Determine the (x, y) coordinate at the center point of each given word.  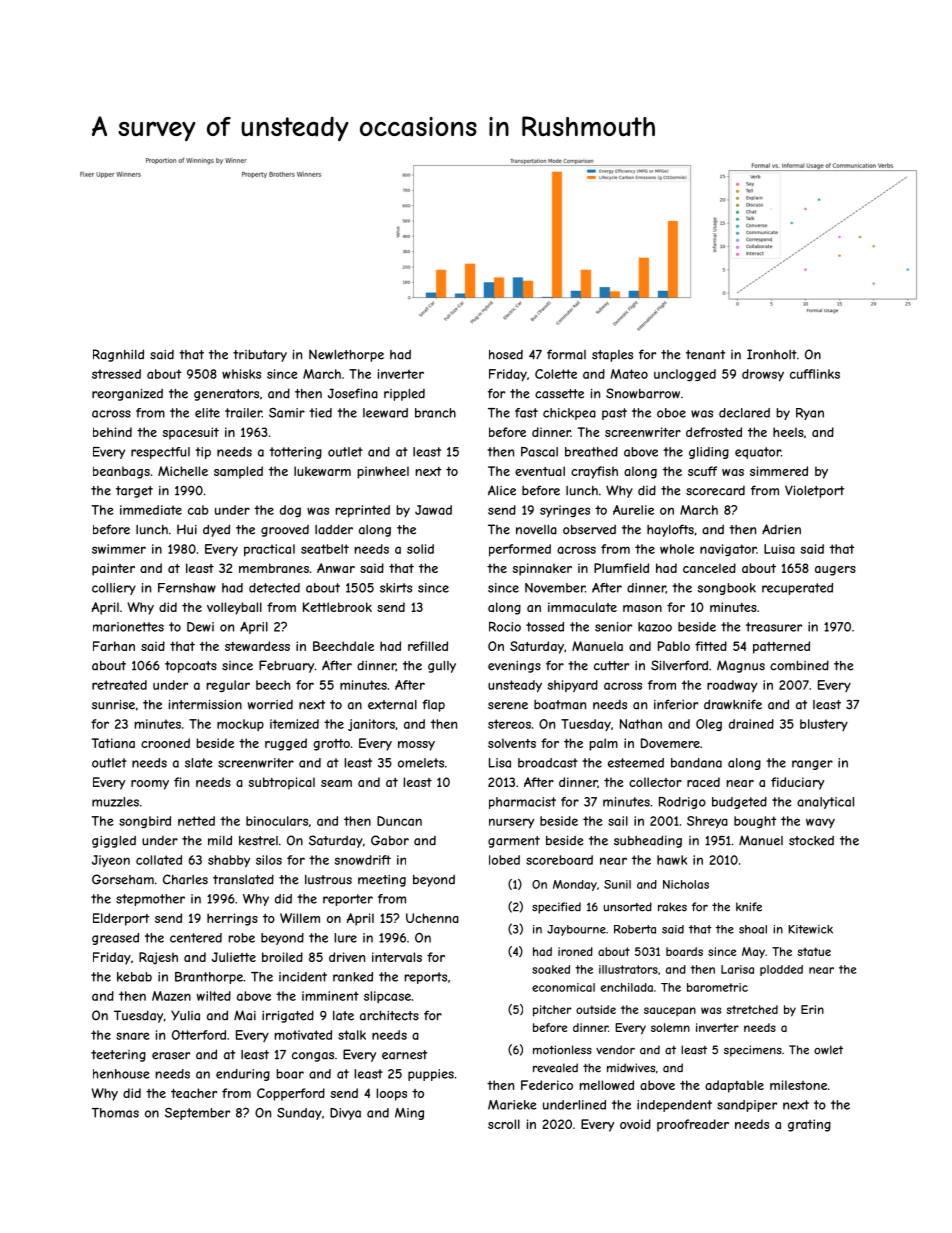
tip (203, 453)
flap (433, 705)
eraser (171, 1056)
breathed (591, 452)
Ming (409, 1114)
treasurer (774, 627)
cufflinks (815, 374)
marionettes (128, 627)
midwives (631, 1068)
